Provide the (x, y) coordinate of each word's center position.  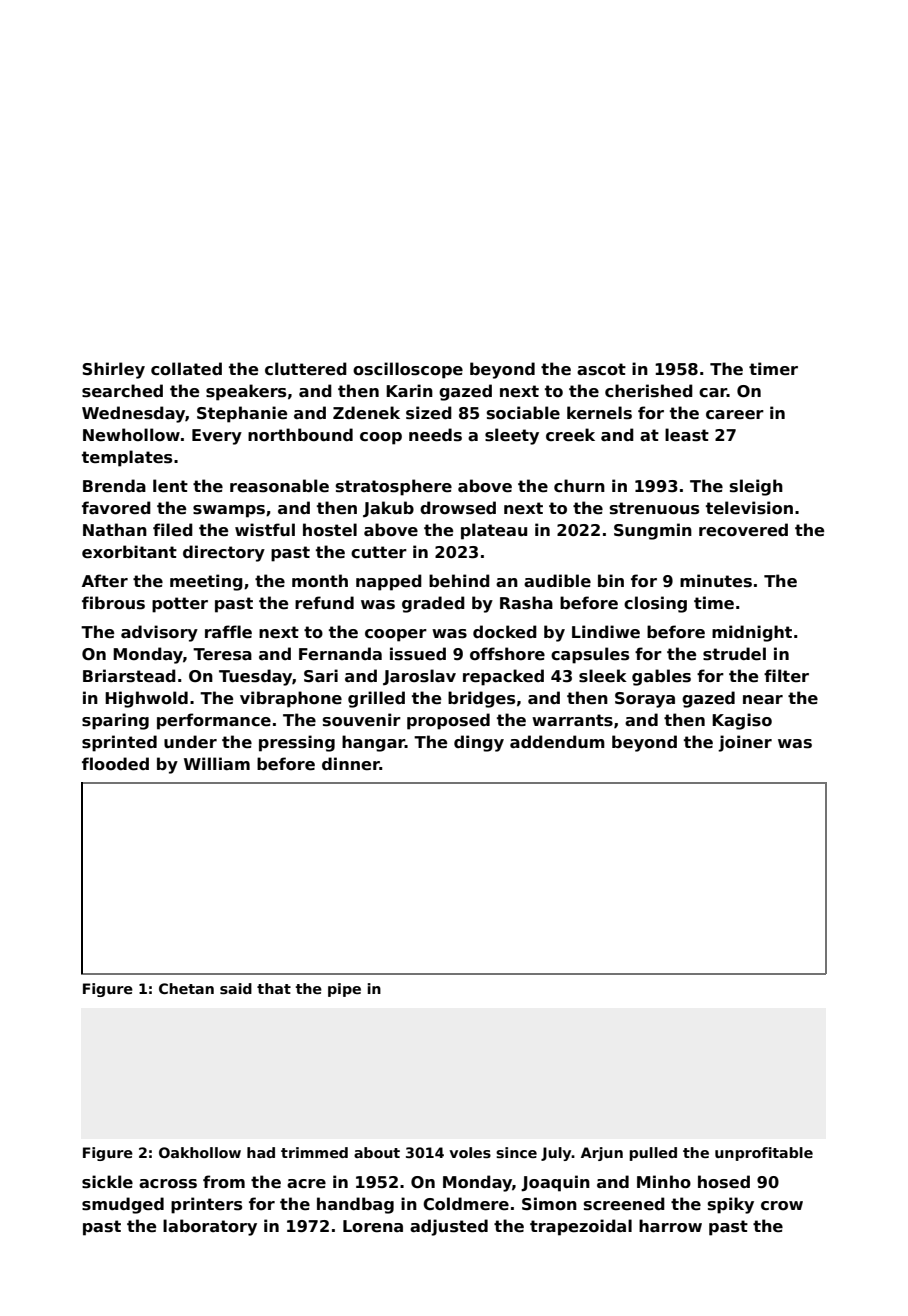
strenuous (654, 508)
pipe (344, 990)
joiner (745, 743)
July (556, 1154)
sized (429, 413)
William (217, 763)
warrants (572, 720)
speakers (246, 392)
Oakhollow (200, 1152)
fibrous (113, 603)
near (763, 700)
